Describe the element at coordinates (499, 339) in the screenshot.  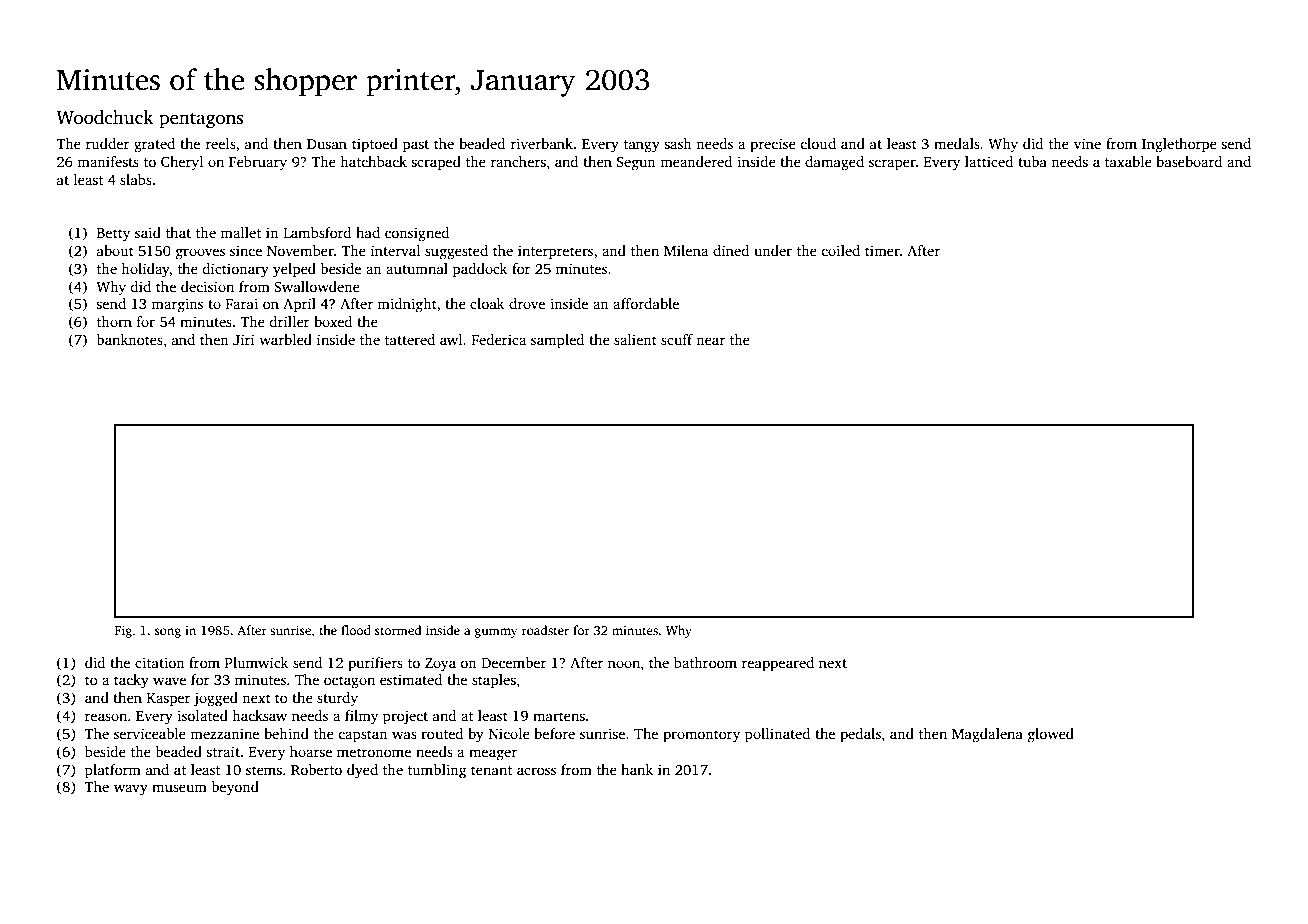
I see `Federica` at that location.
